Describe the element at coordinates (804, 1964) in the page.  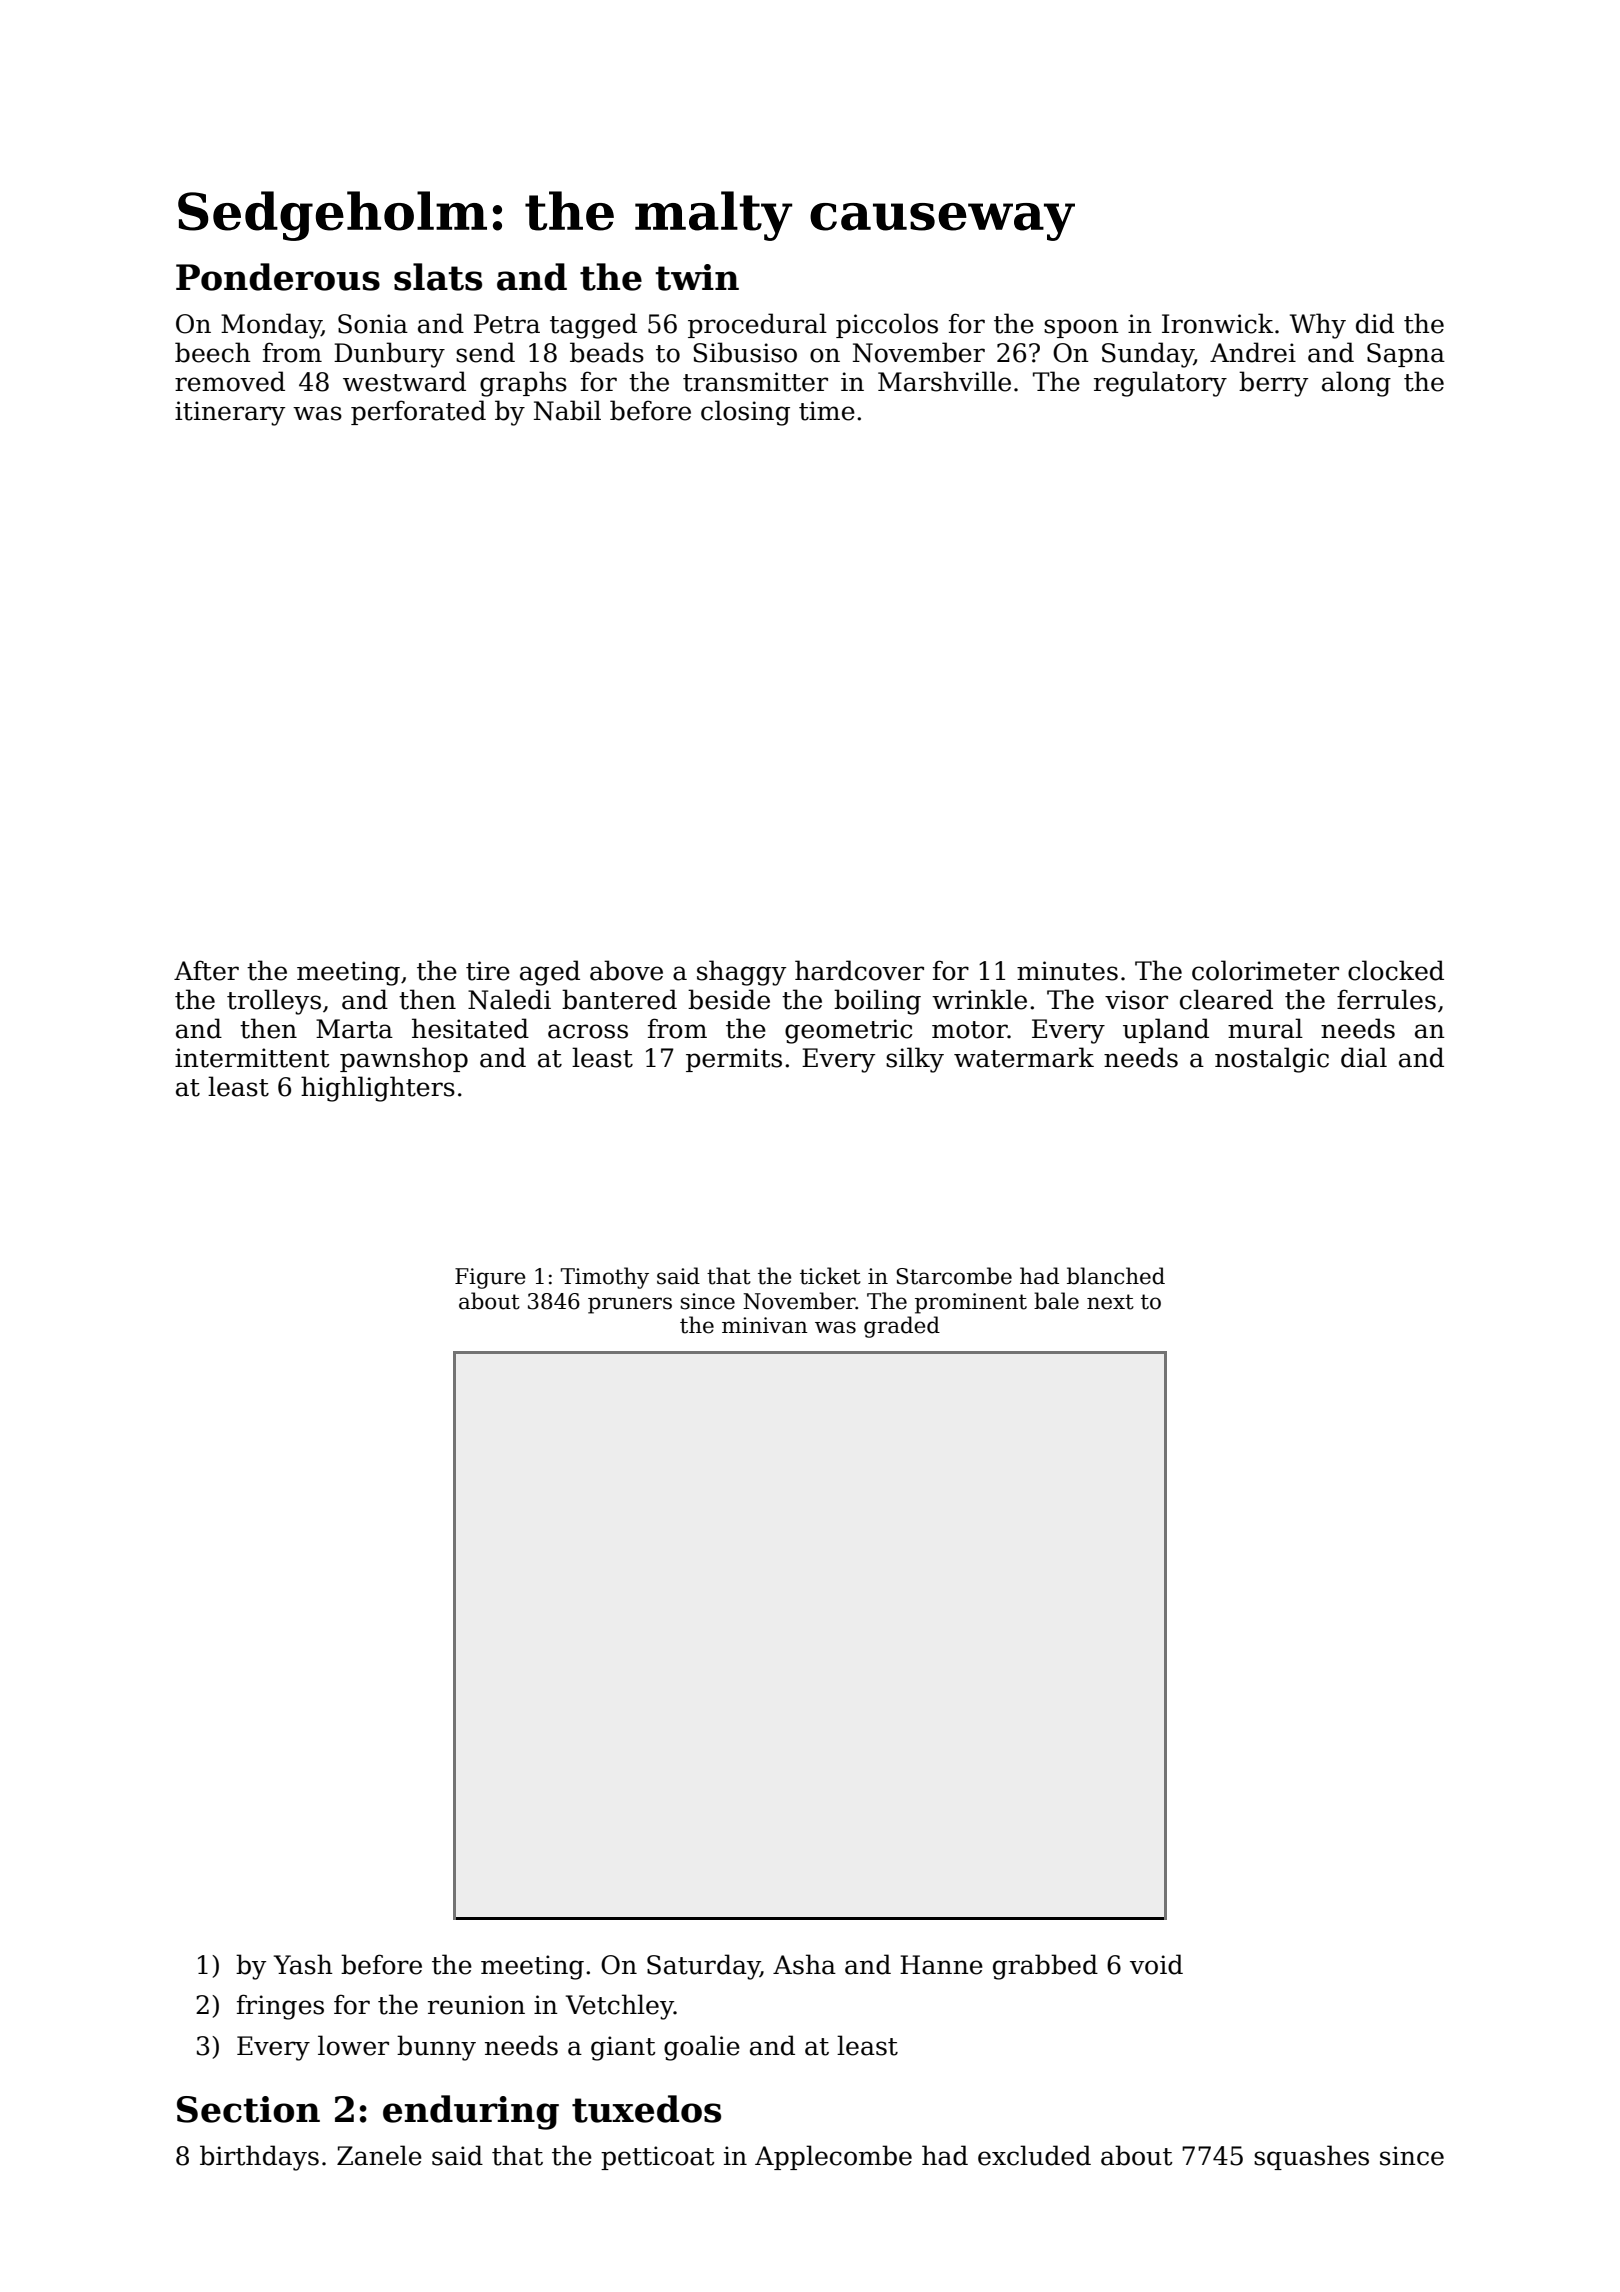
I see `Asha` at that location.
